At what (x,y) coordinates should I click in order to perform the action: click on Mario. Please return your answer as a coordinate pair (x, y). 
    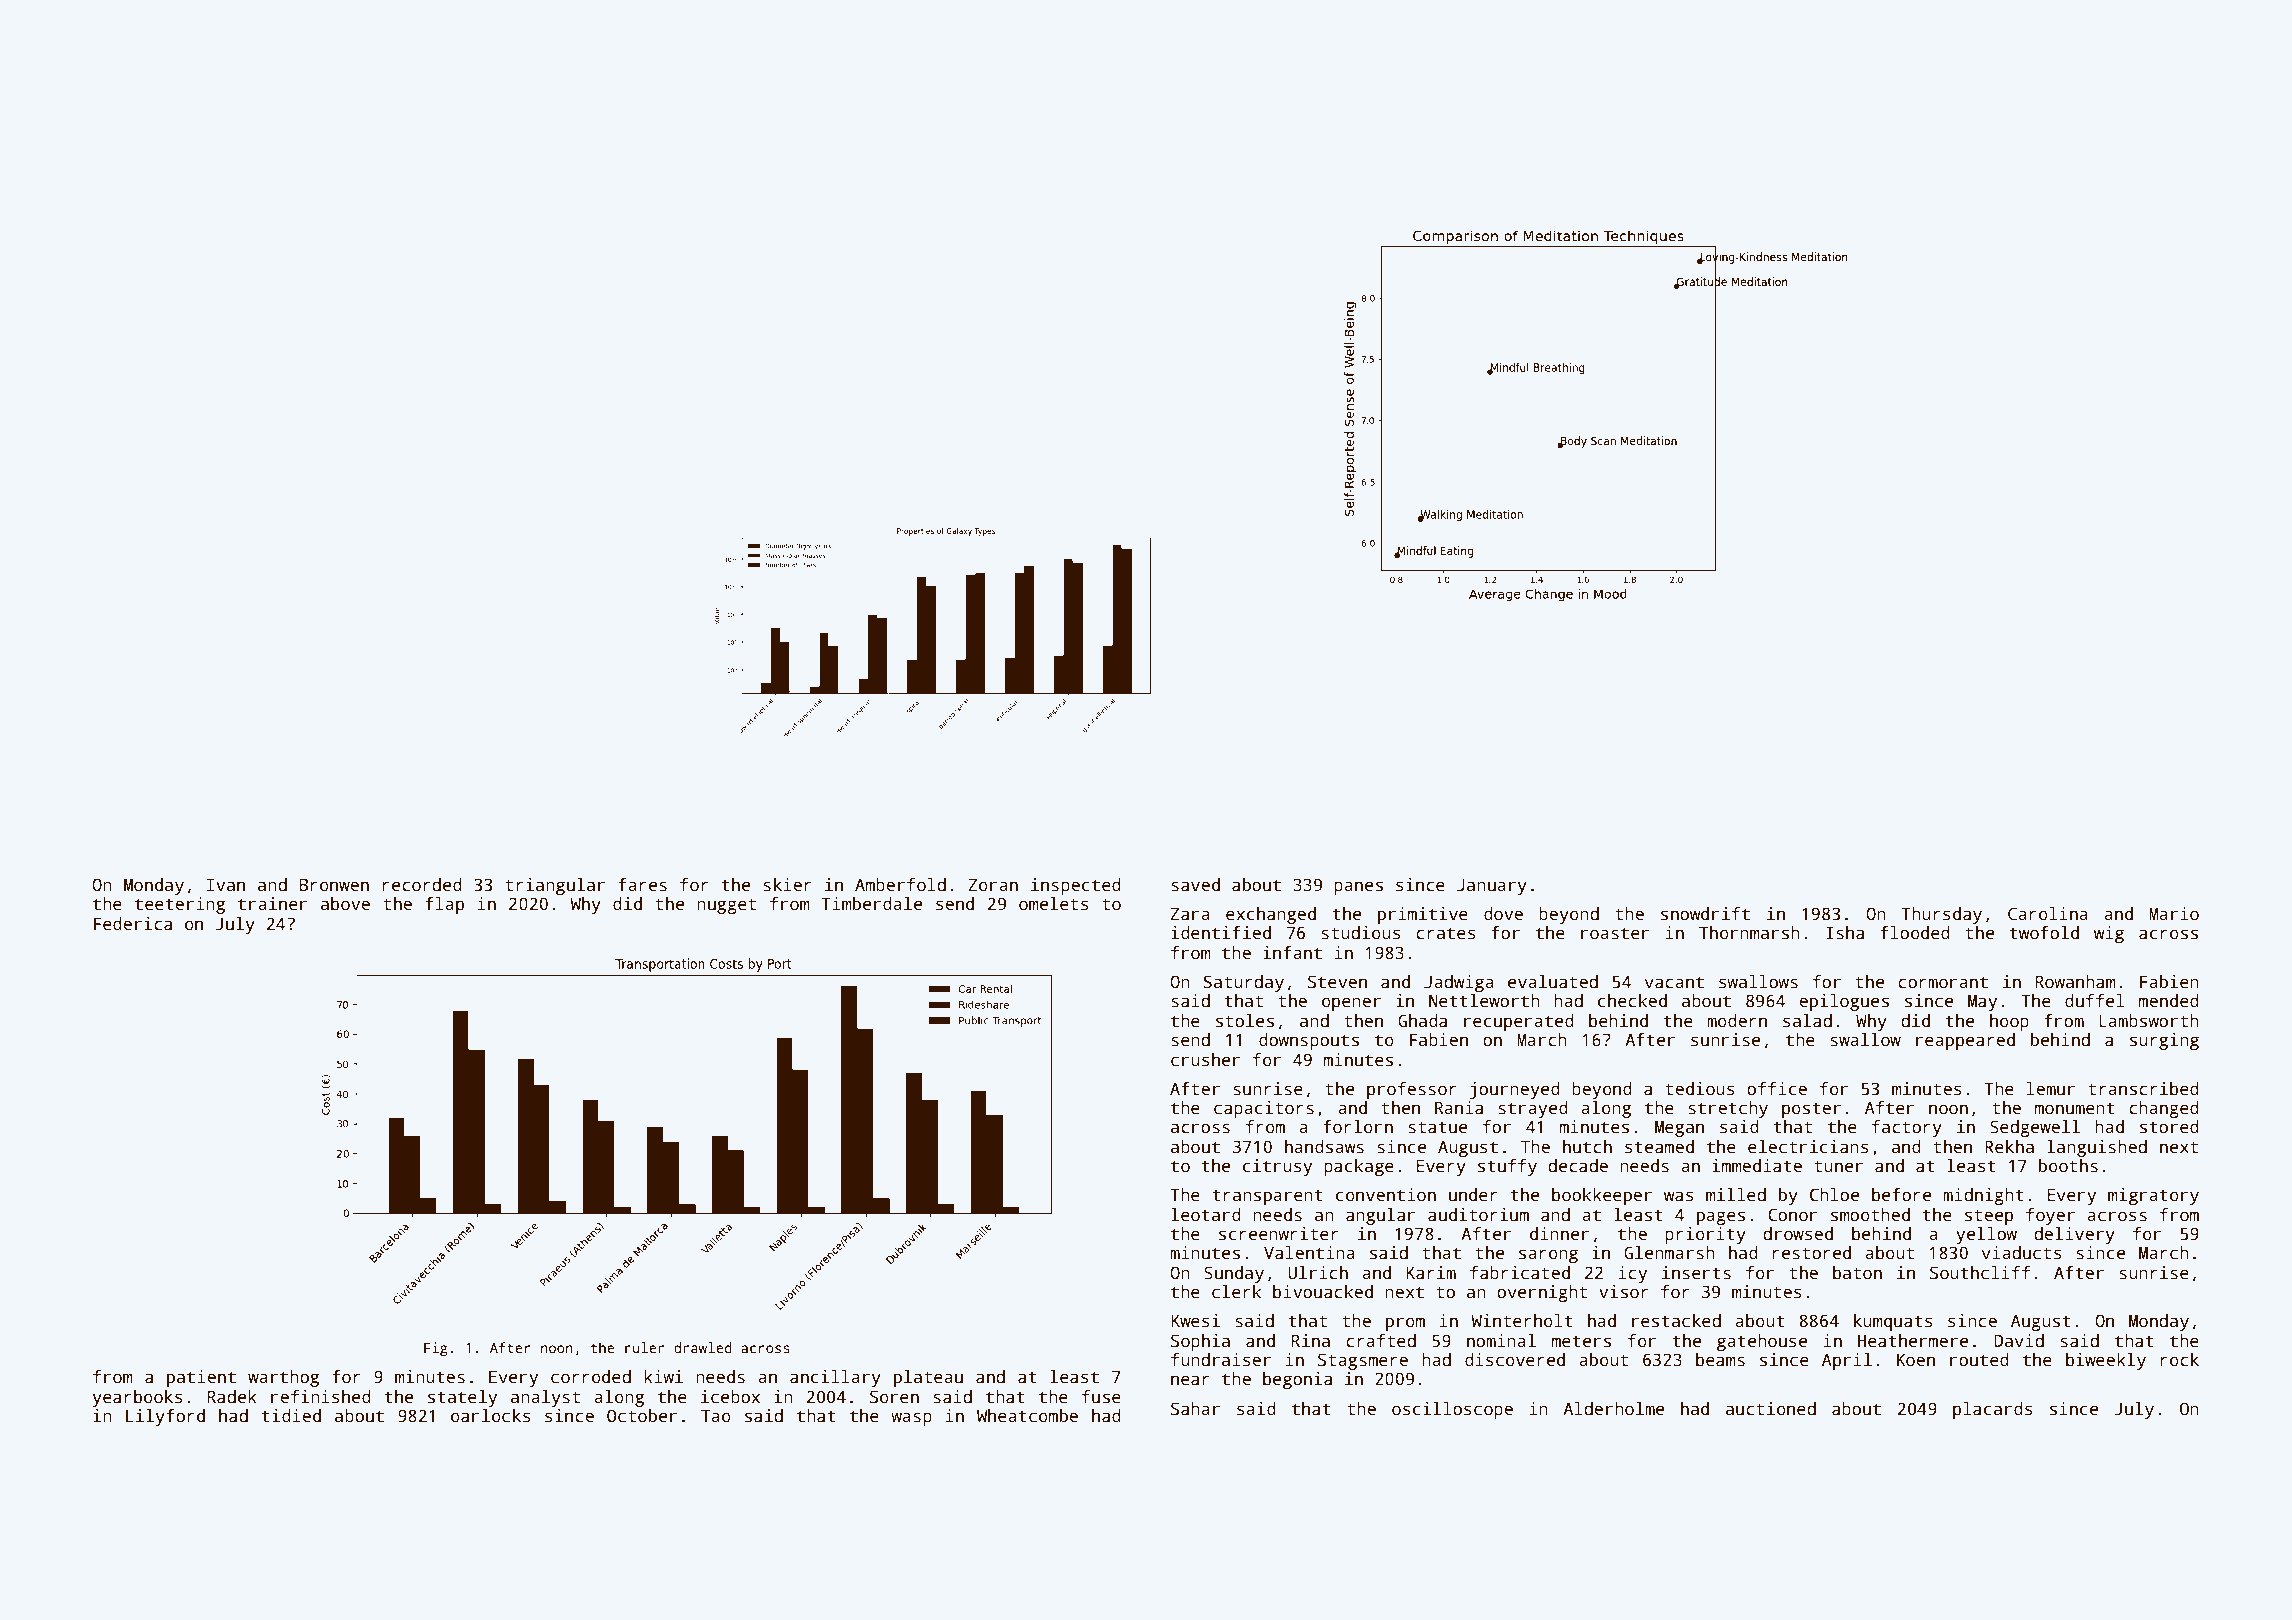
    Looking at the image, I should click on (2174, 914).
